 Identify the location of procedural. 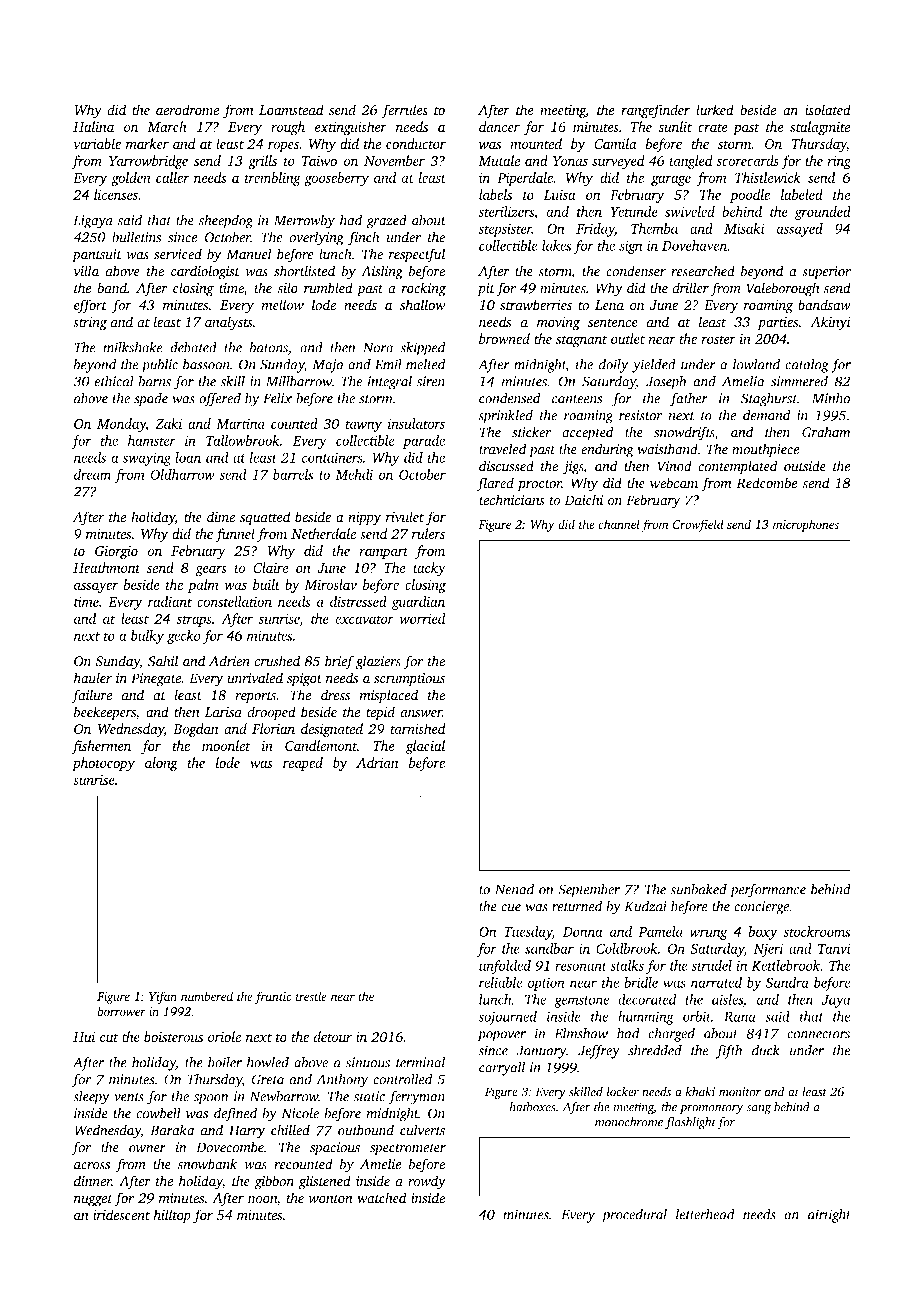
(634, 1216).
